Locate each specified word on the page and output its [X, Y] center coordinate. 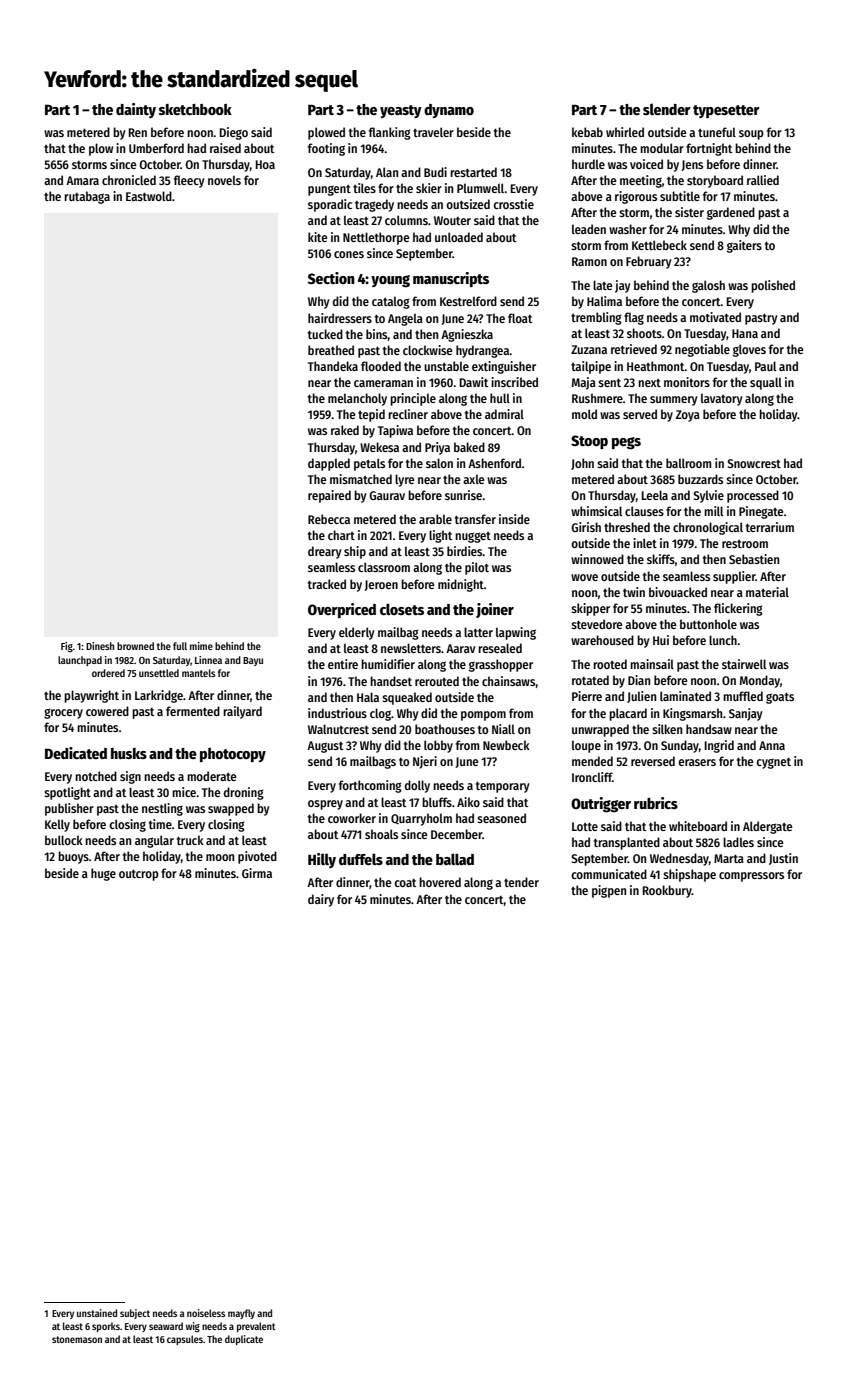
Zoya [688, 416]
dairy [321, 900]
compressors [751, 877]
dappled [329, 464]
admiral [504, 414]
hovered [440, 882]
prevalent [256, 1327]
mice [184, 792]
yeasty [401, 111]
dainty [136, 110]
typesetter [726, 111]
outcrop [139, 875]
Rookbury [667, 891]
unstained [97, 1313]
